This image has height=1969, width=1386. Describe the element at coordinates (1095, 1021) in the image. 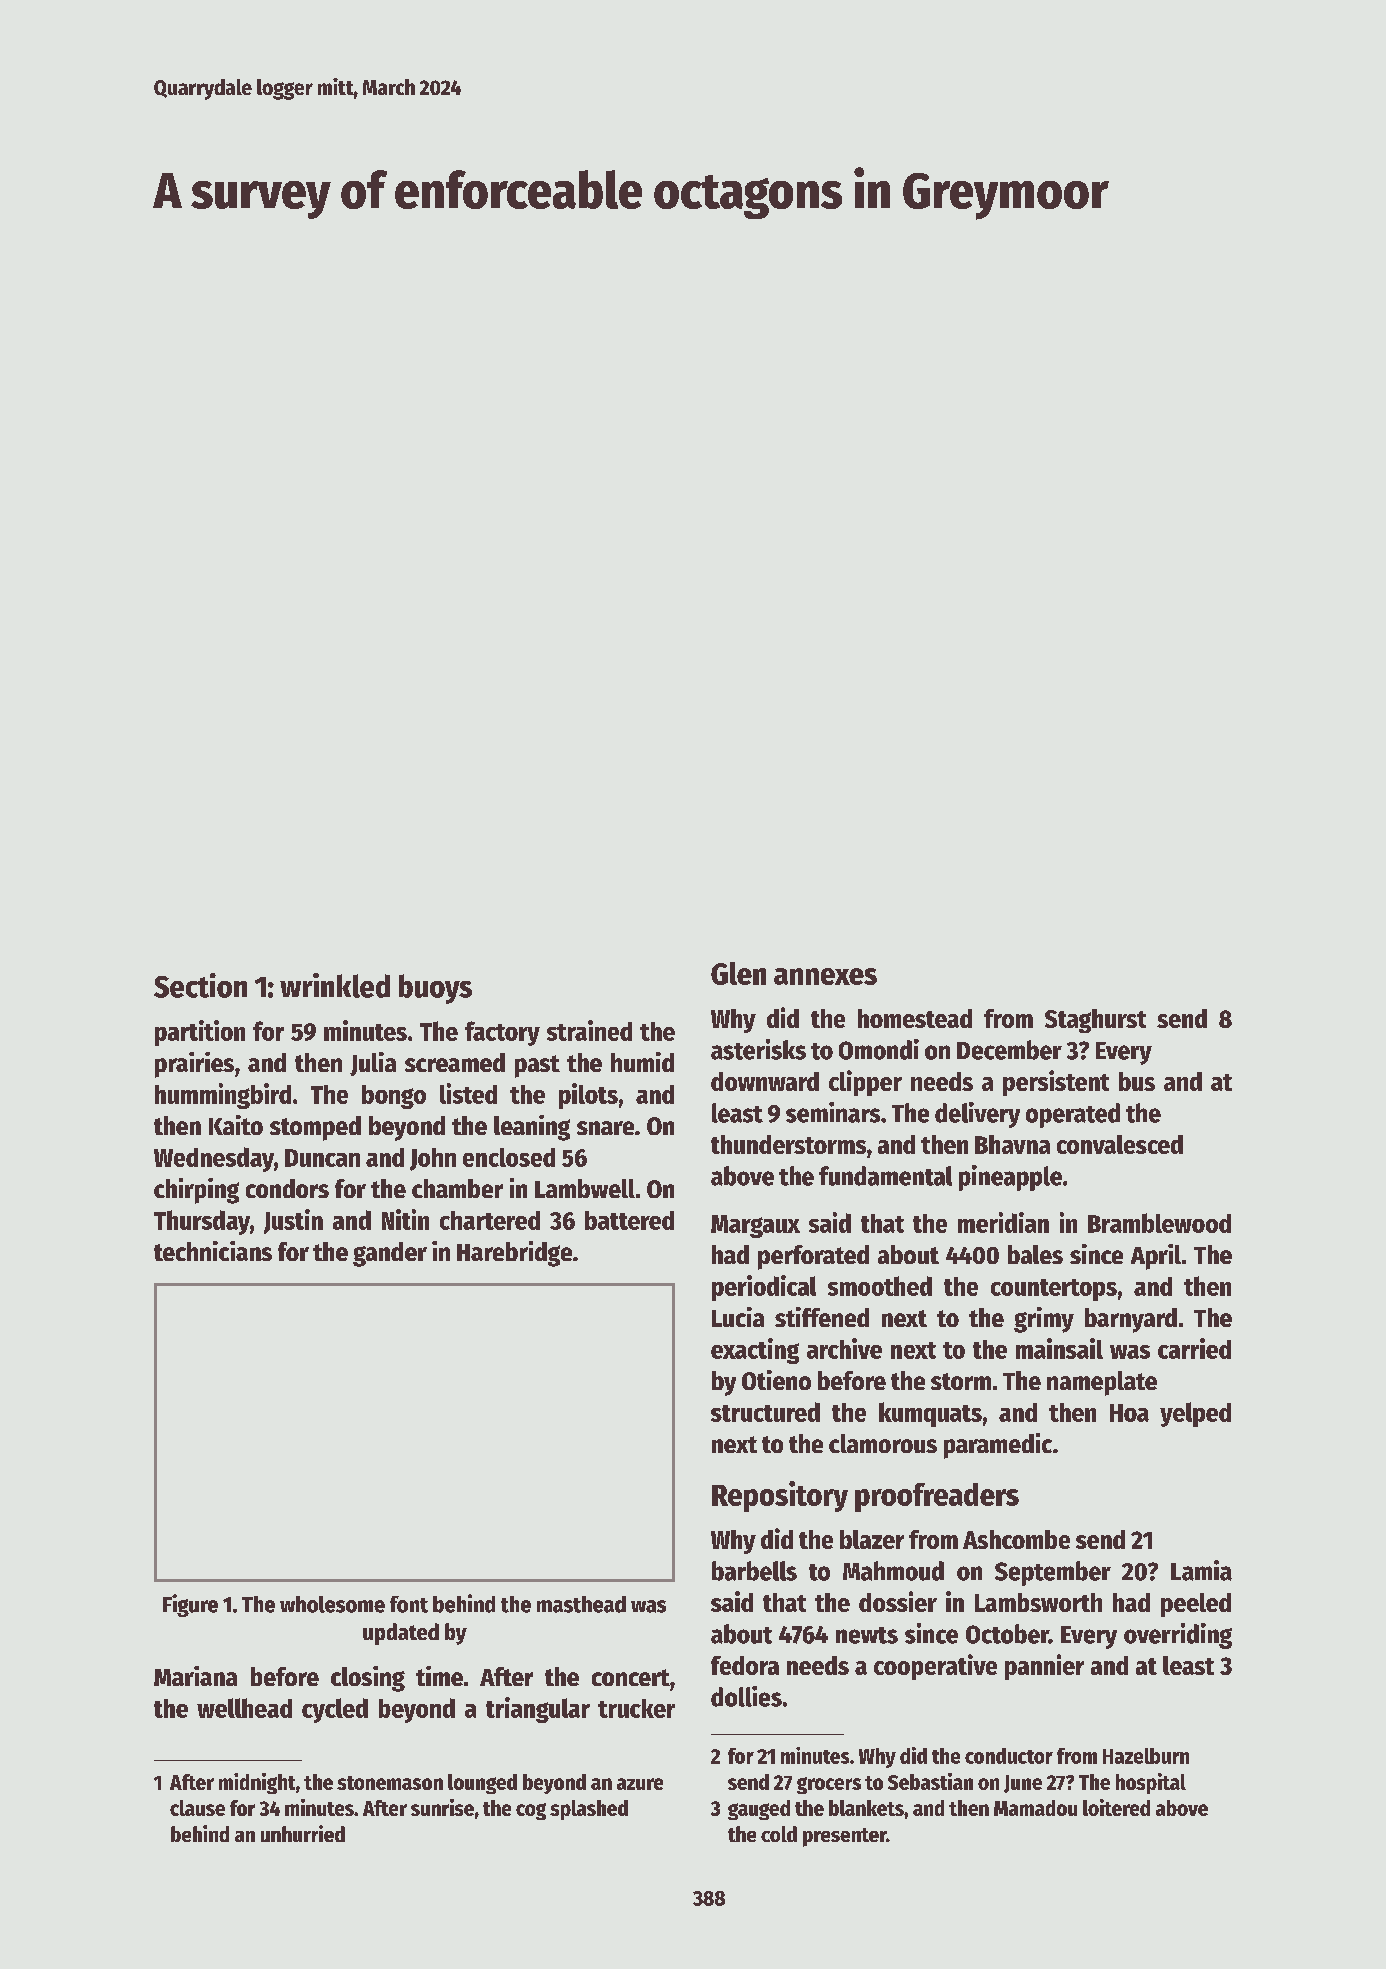

I see `Staghurst` at that location.
